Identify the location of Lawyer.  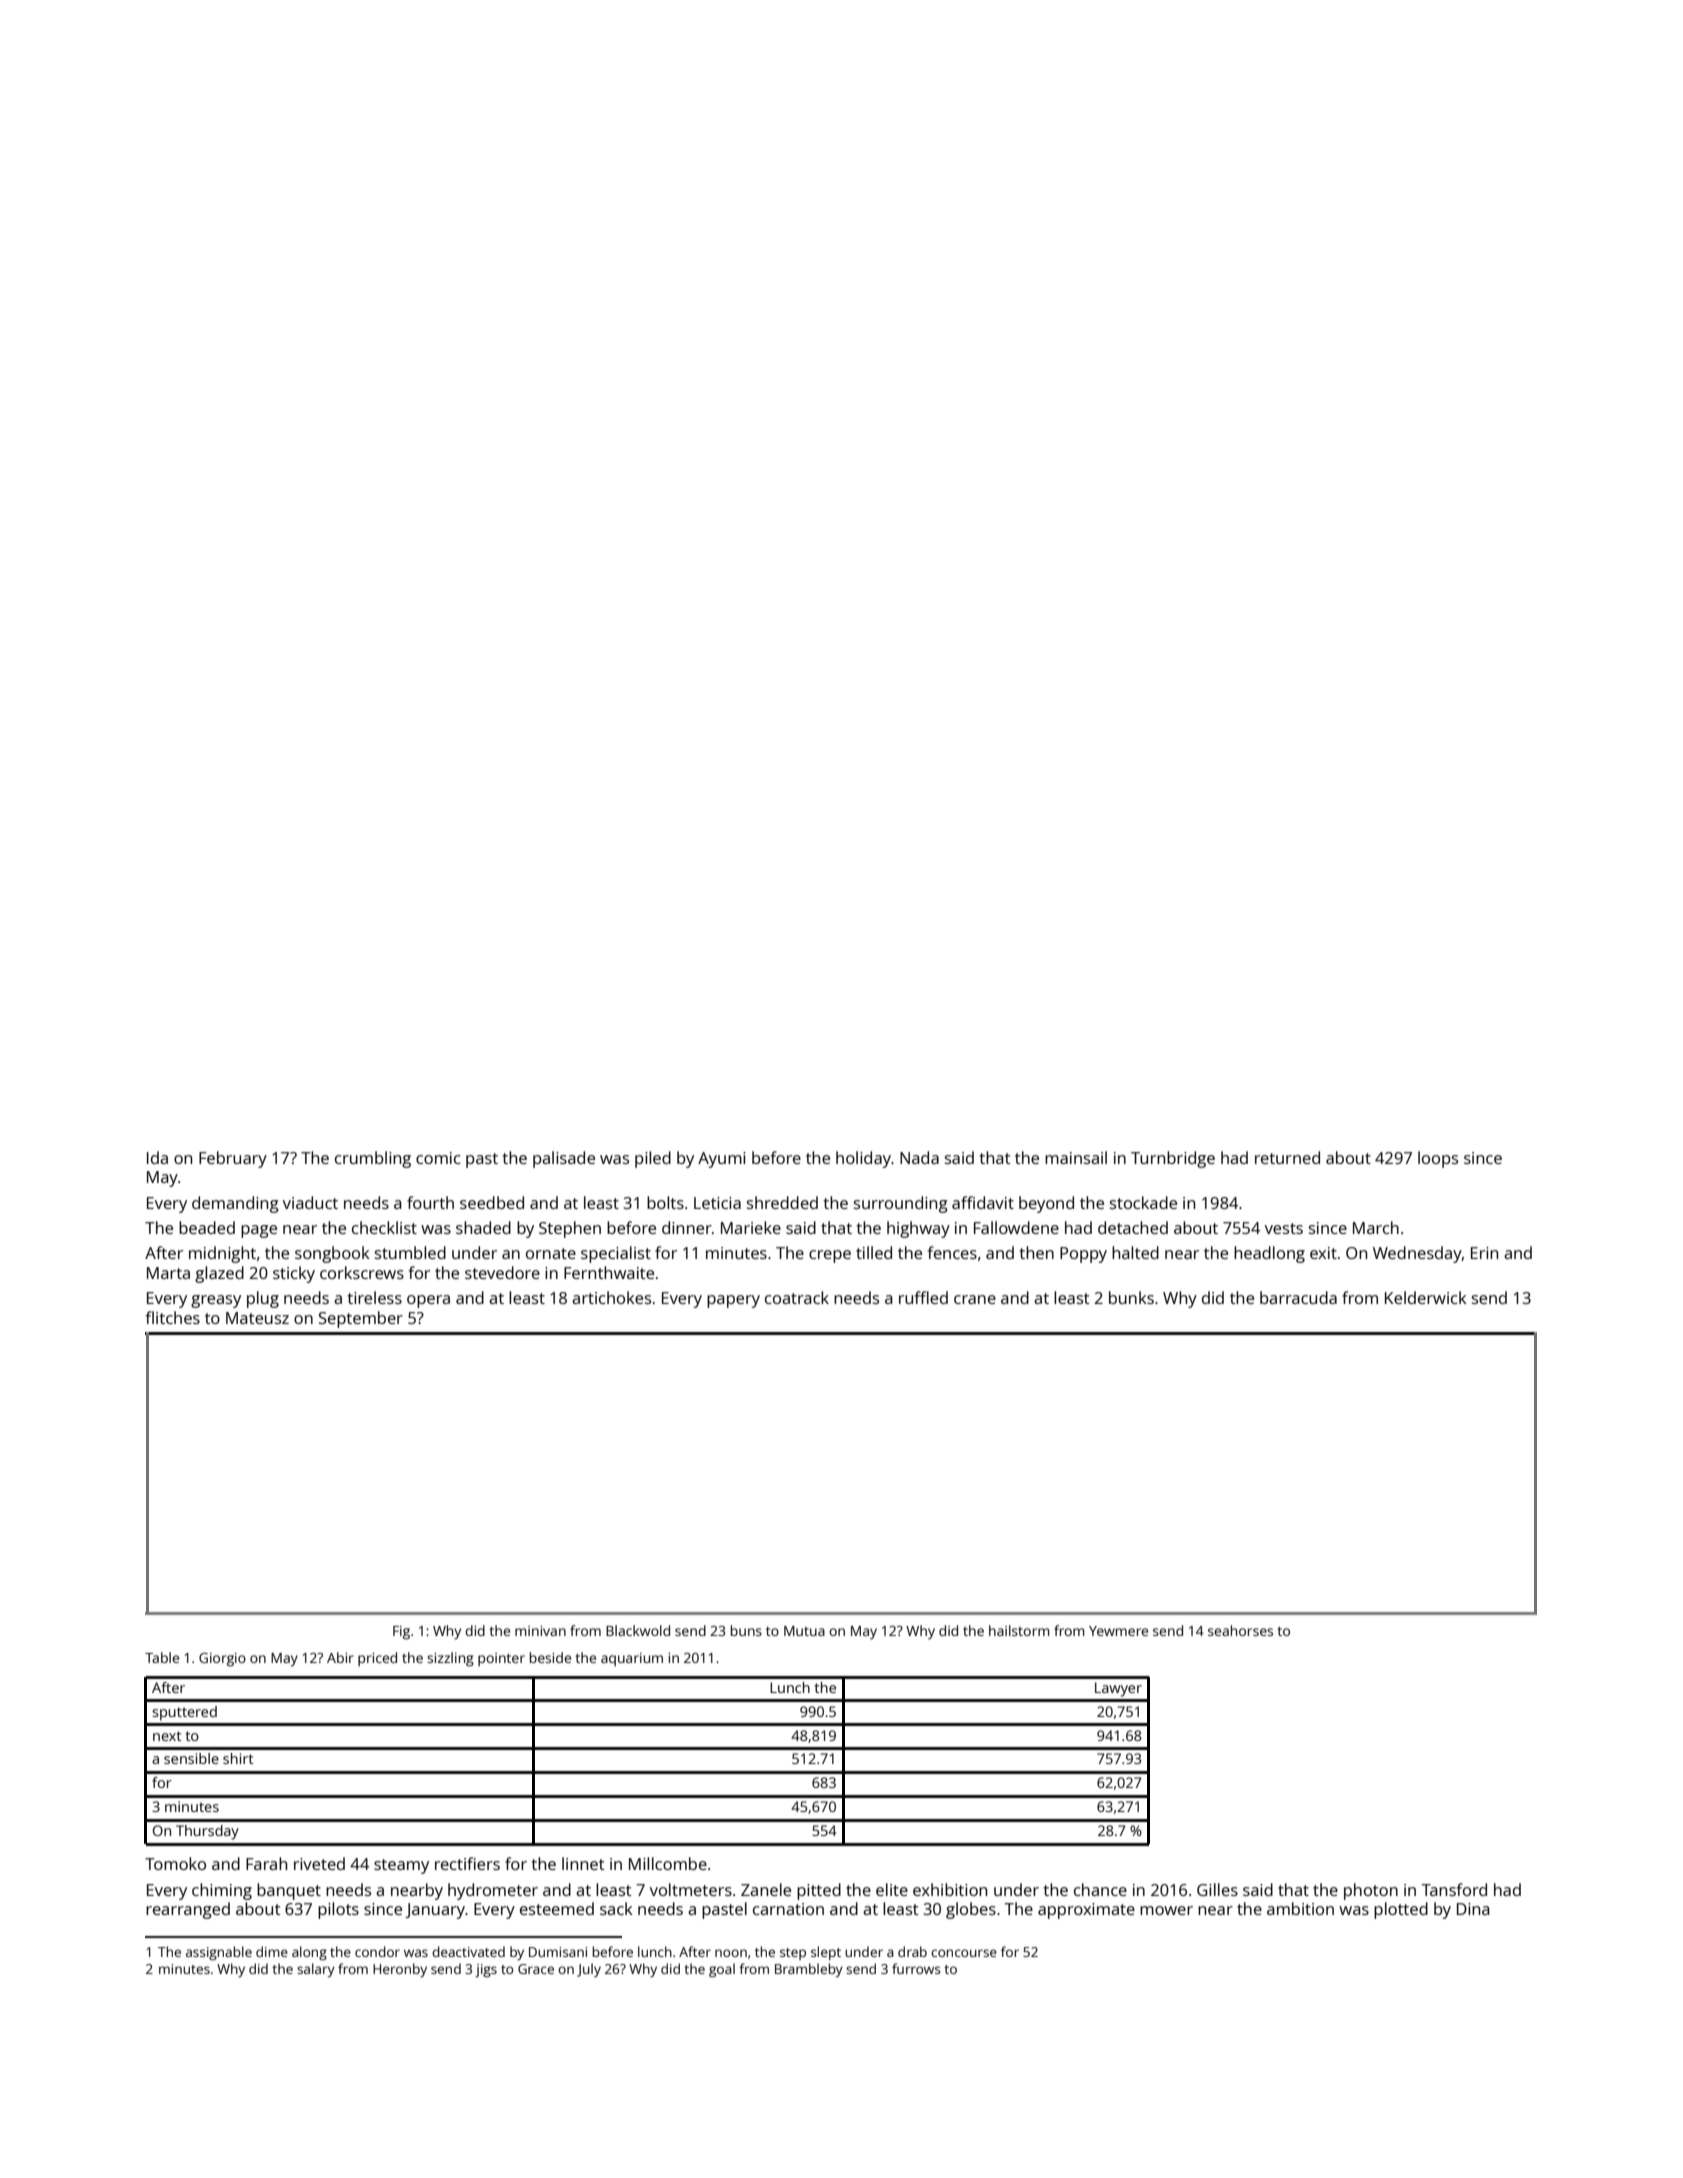
(1118, 1689).
